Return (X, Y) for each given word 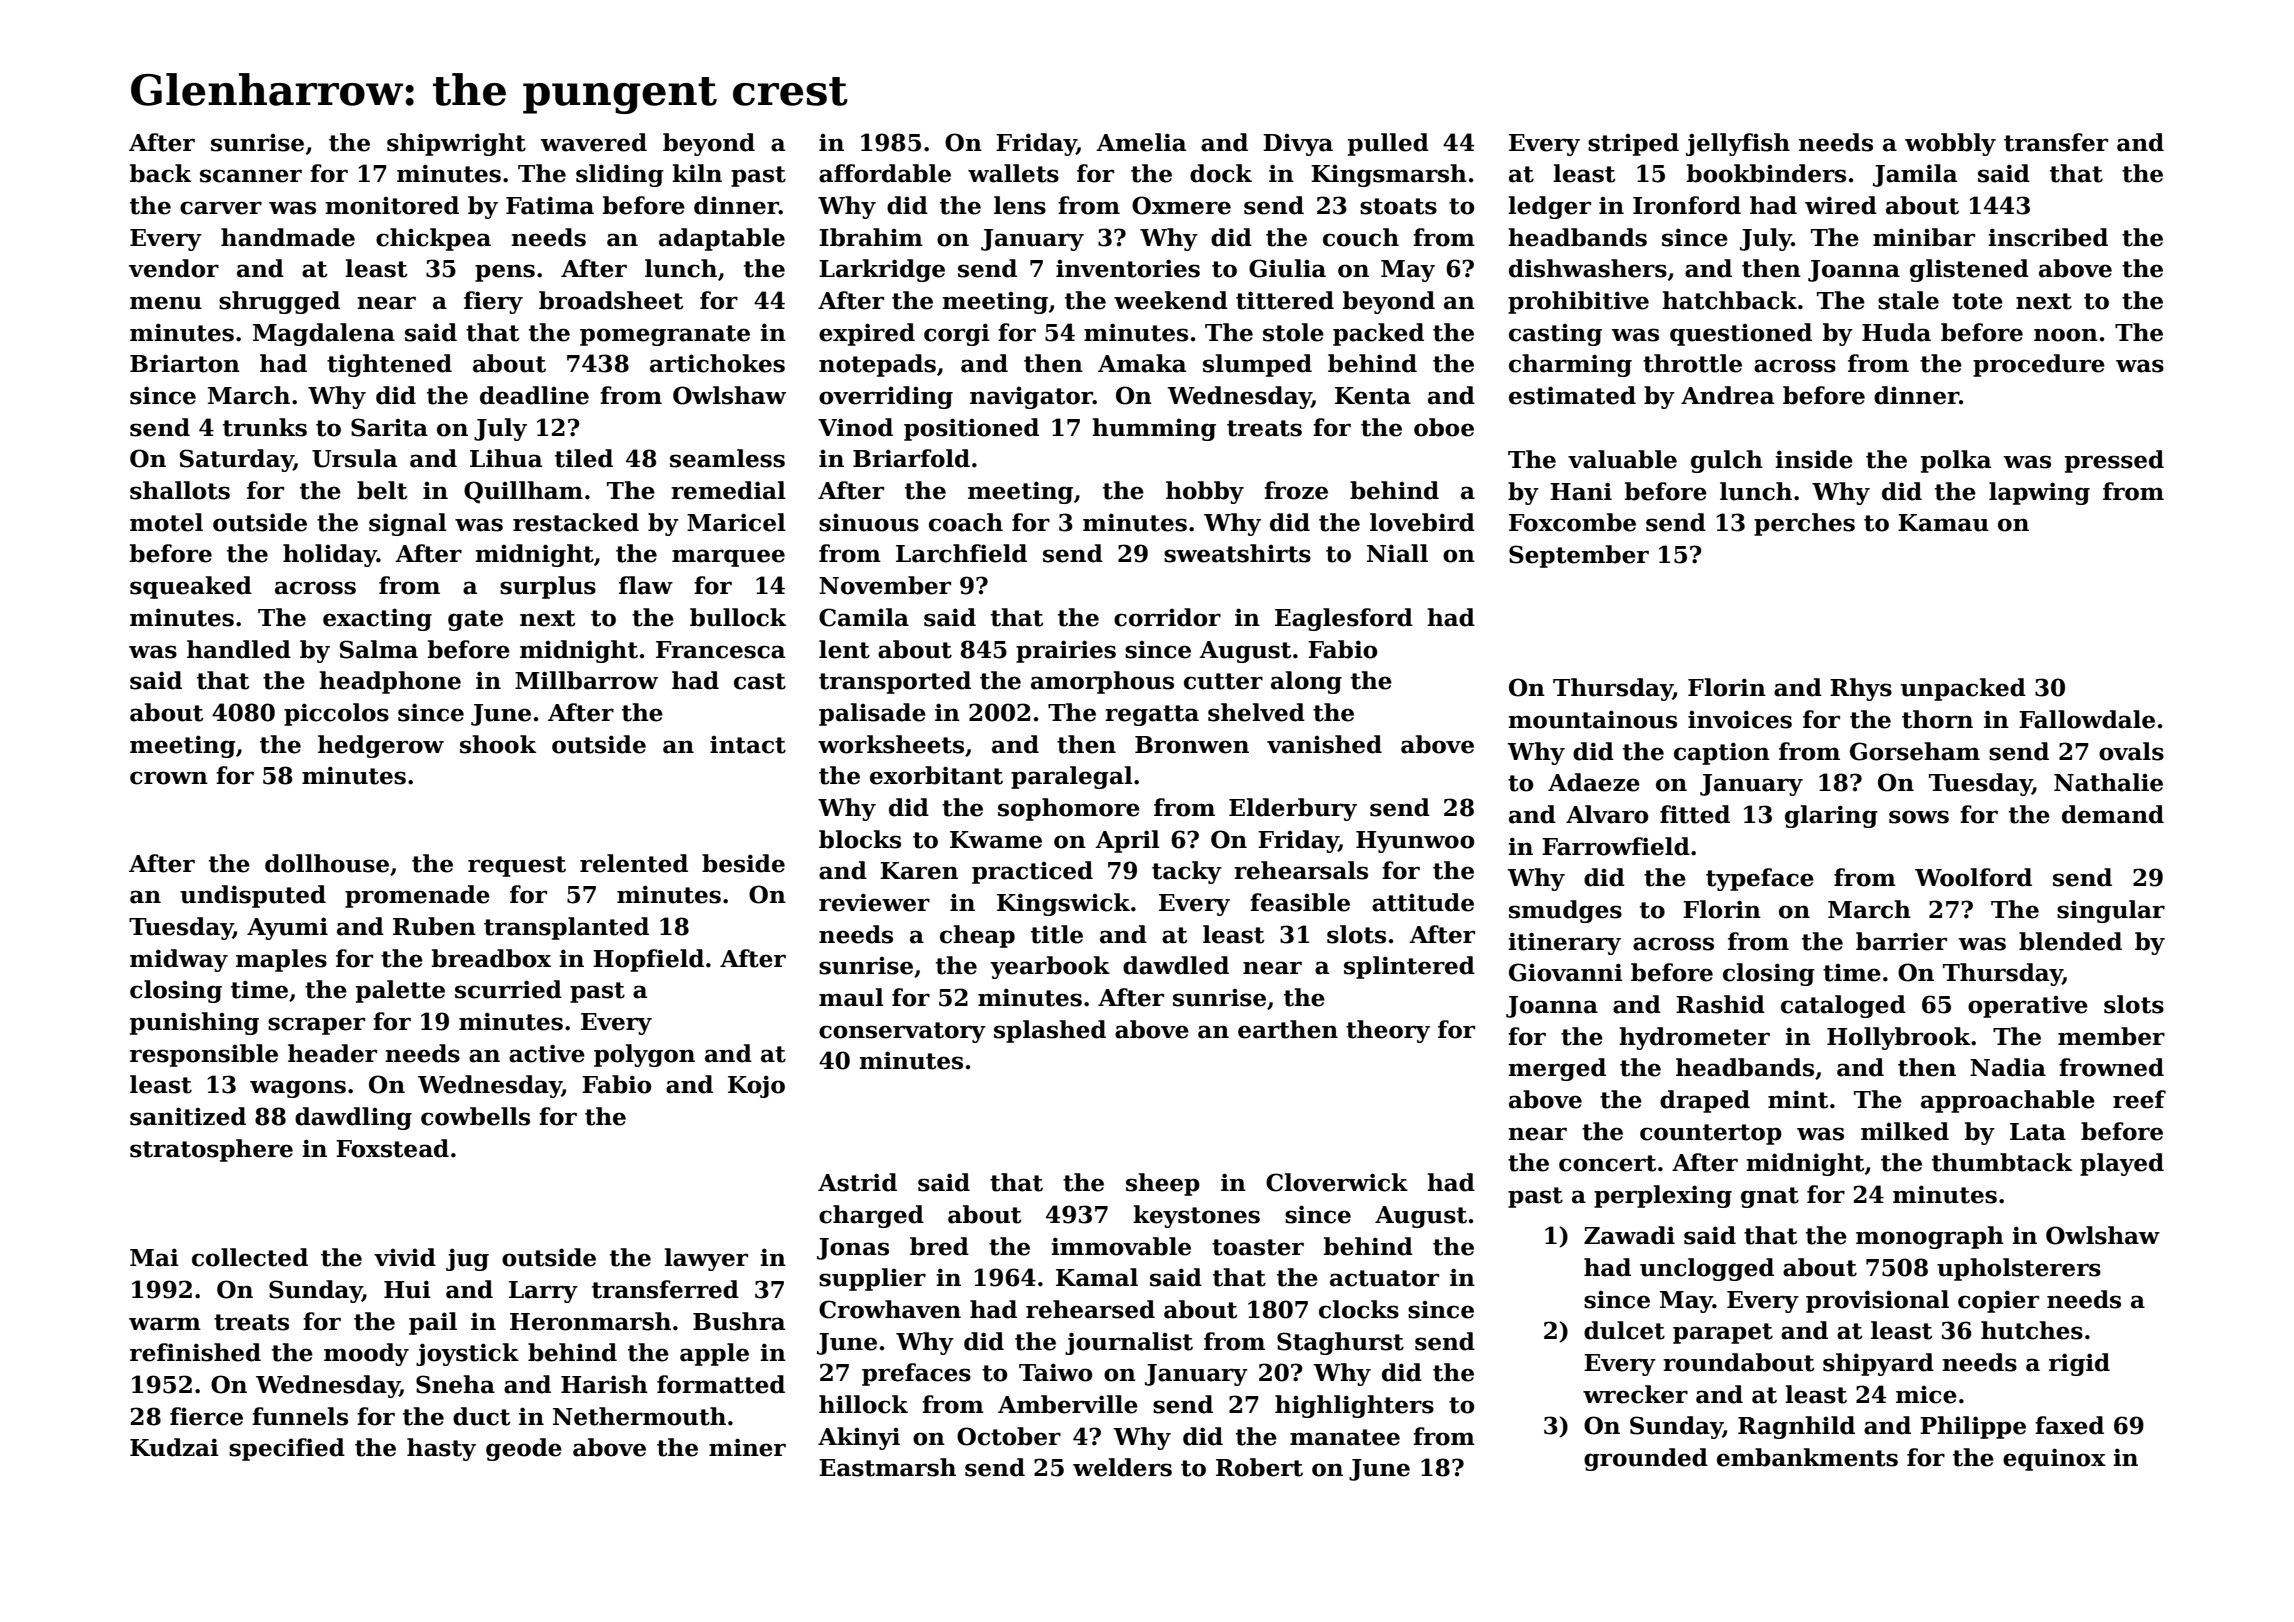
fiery (493, 302)
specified (287, 1449)
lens (1020, 205)
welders (1122, 1467)
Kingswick (1063, 904)
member (2111, 1036)
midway (179, 960)
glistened (1969, 270)
